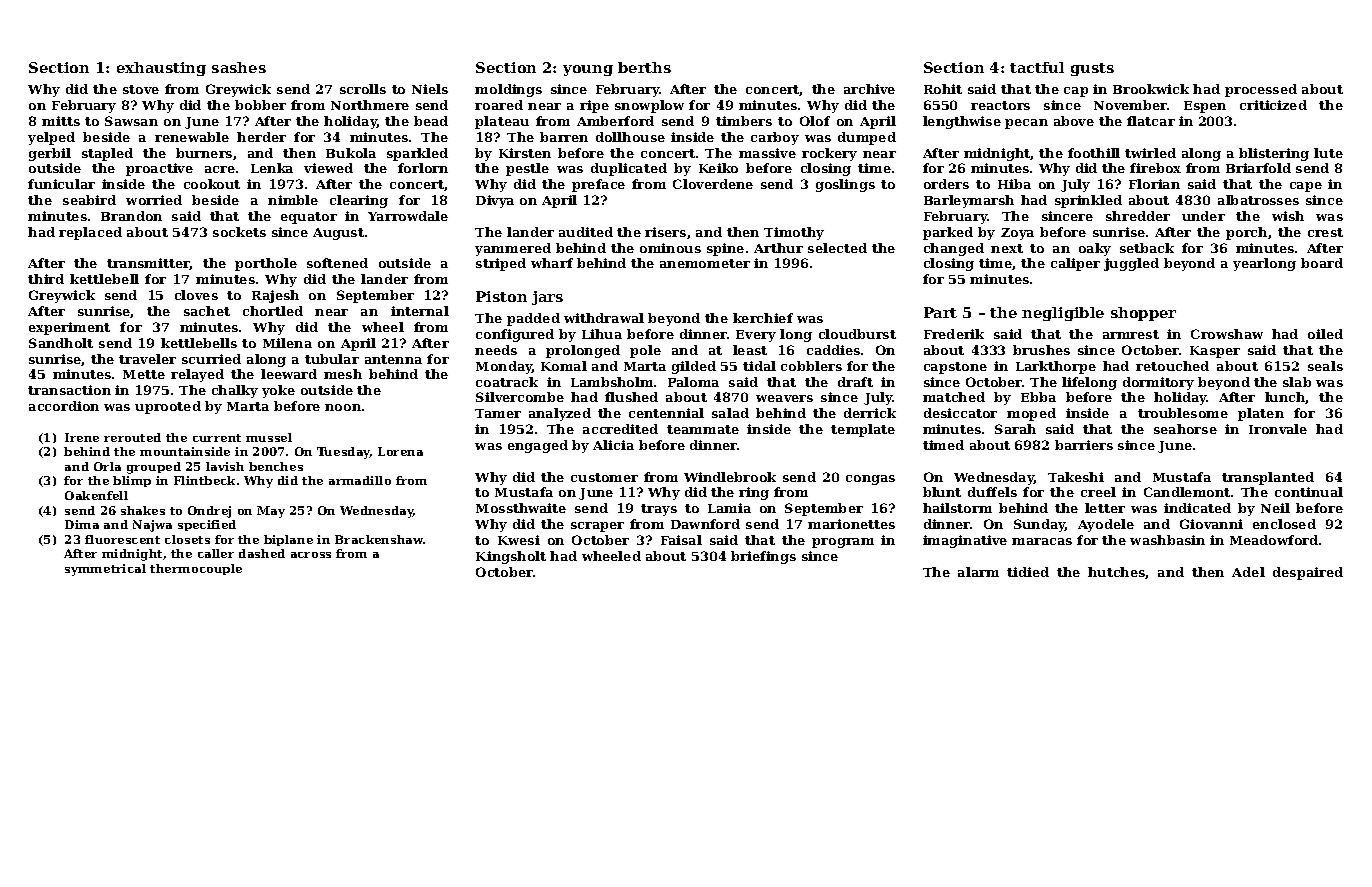 The image size is (1372, 887). I want to click on briefings, so click(763, 557).
